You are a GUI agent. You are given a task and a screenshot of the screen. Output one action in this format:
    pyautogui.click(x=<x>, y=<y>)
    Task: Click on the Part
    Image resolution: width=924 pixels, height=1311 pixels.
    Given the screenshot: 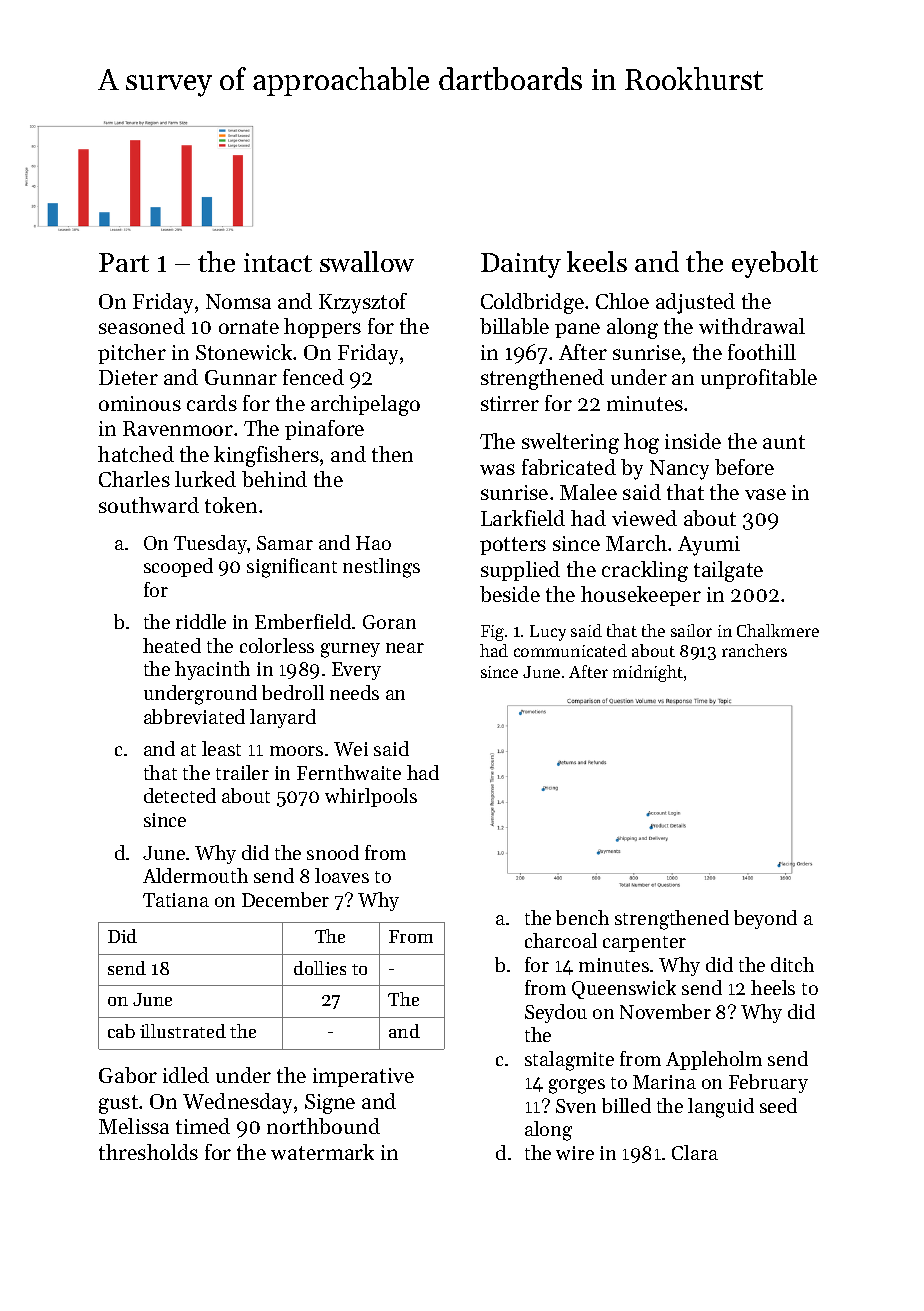 What is the action you would take?
    pyautogui.click(x=124, y=262)
